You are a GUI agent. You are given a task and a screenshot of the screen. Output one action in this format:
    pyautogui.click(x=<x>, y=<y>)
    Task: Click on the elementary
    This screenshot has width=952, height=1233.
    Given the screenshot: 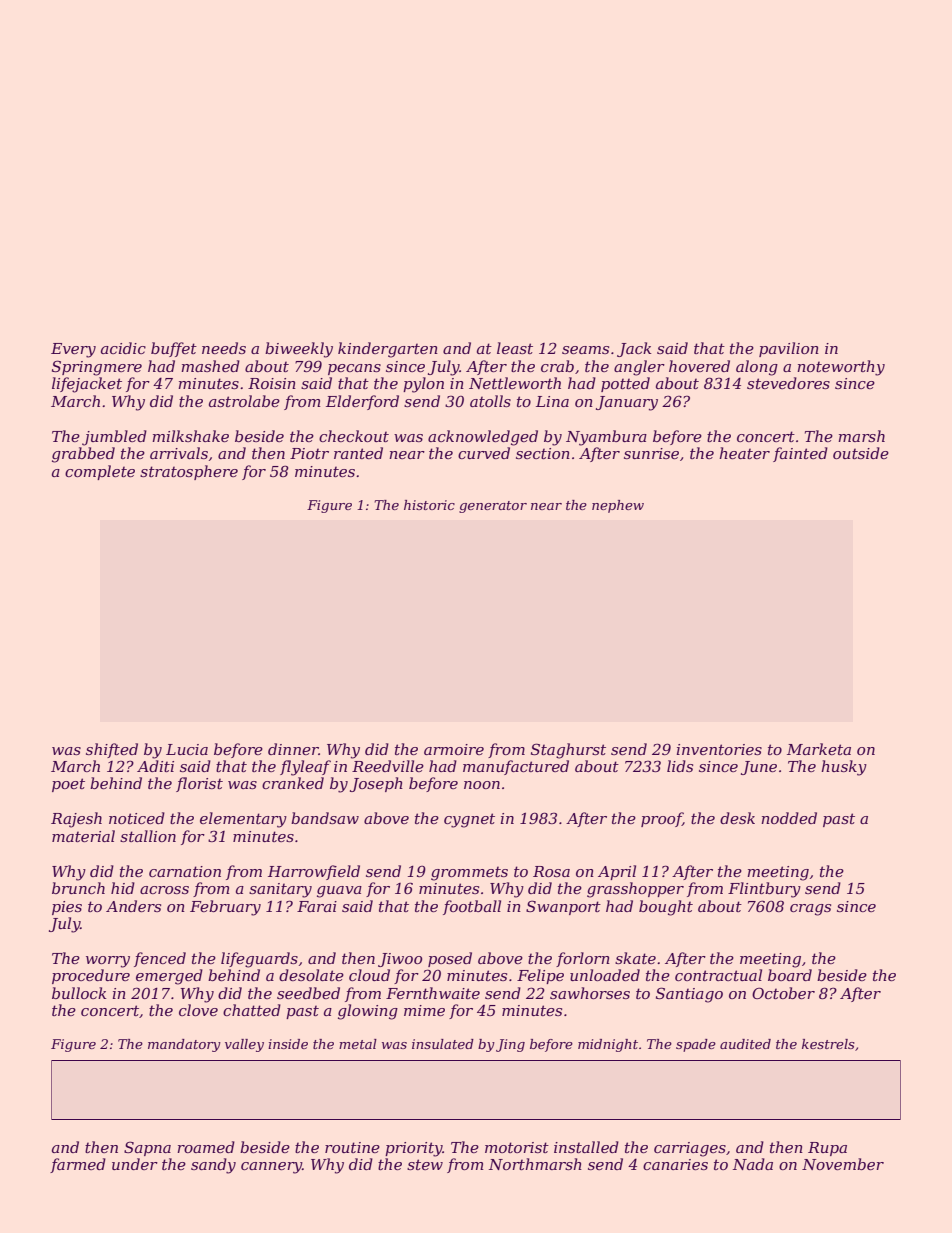 What is the action you would take?
    pyautogui.click(x=243, y=820)
